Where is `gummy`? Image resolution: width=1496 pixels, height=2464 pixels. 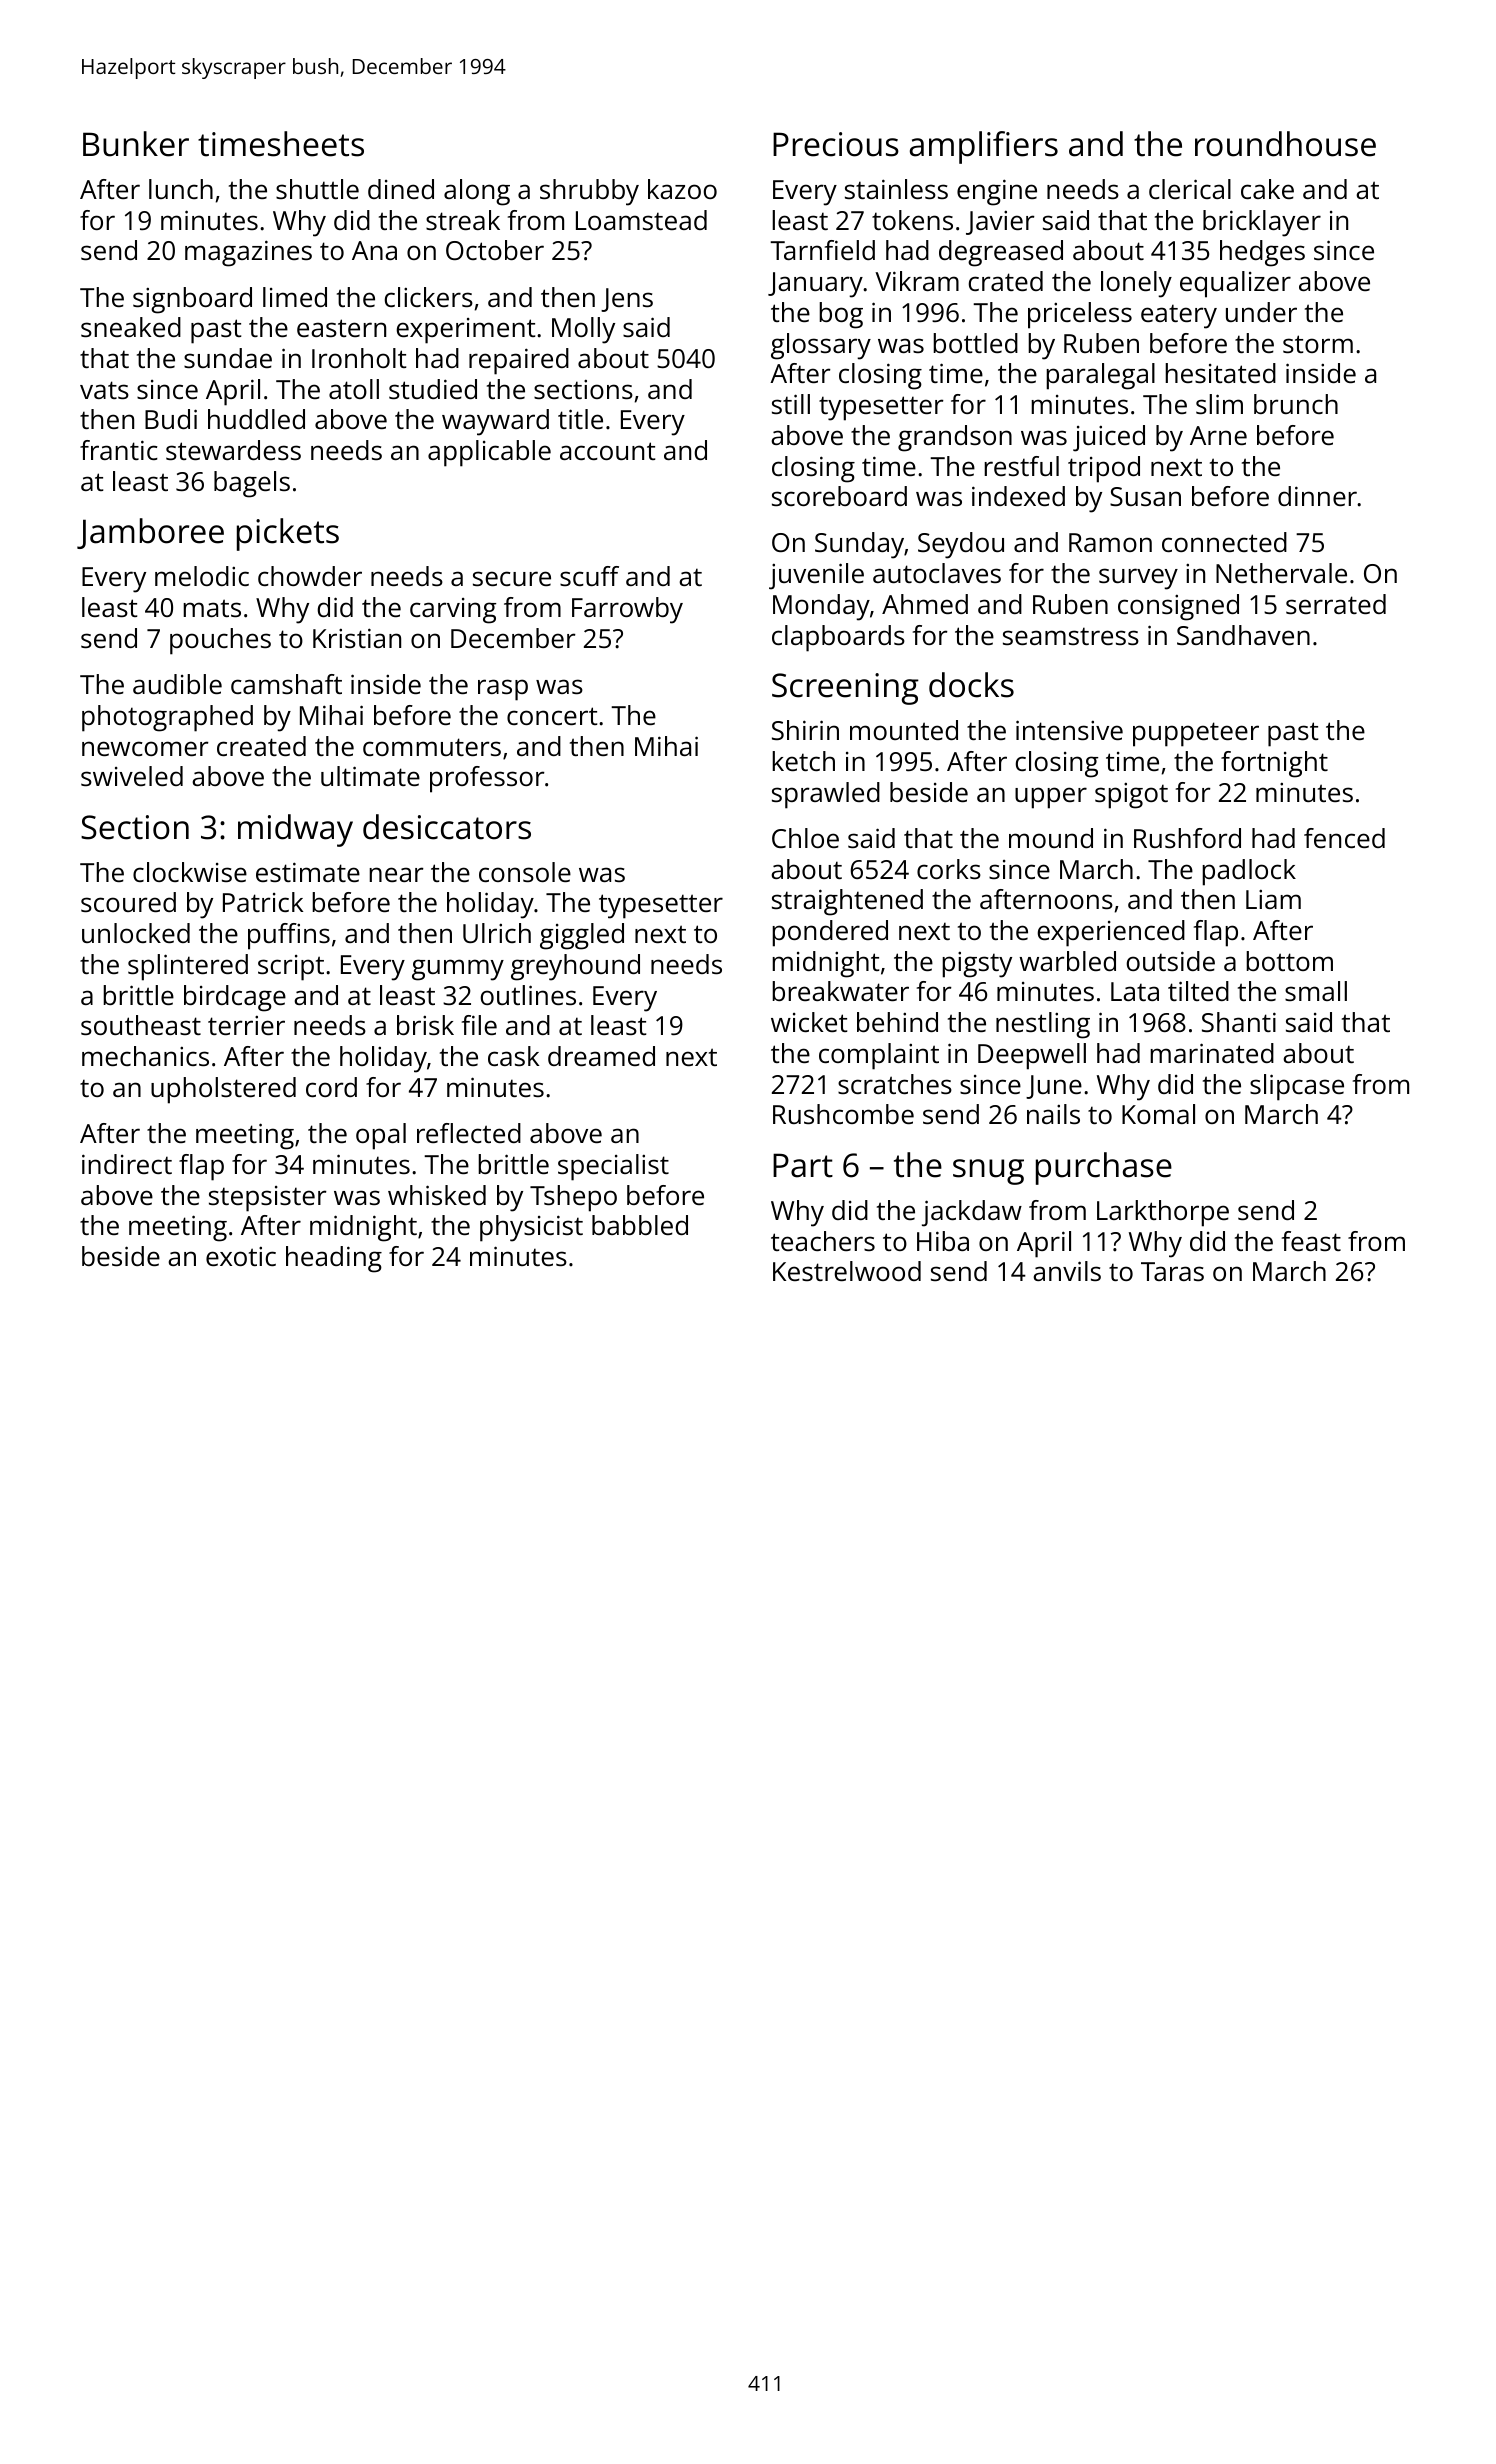 gummy is located at coordinates (458, 970).
